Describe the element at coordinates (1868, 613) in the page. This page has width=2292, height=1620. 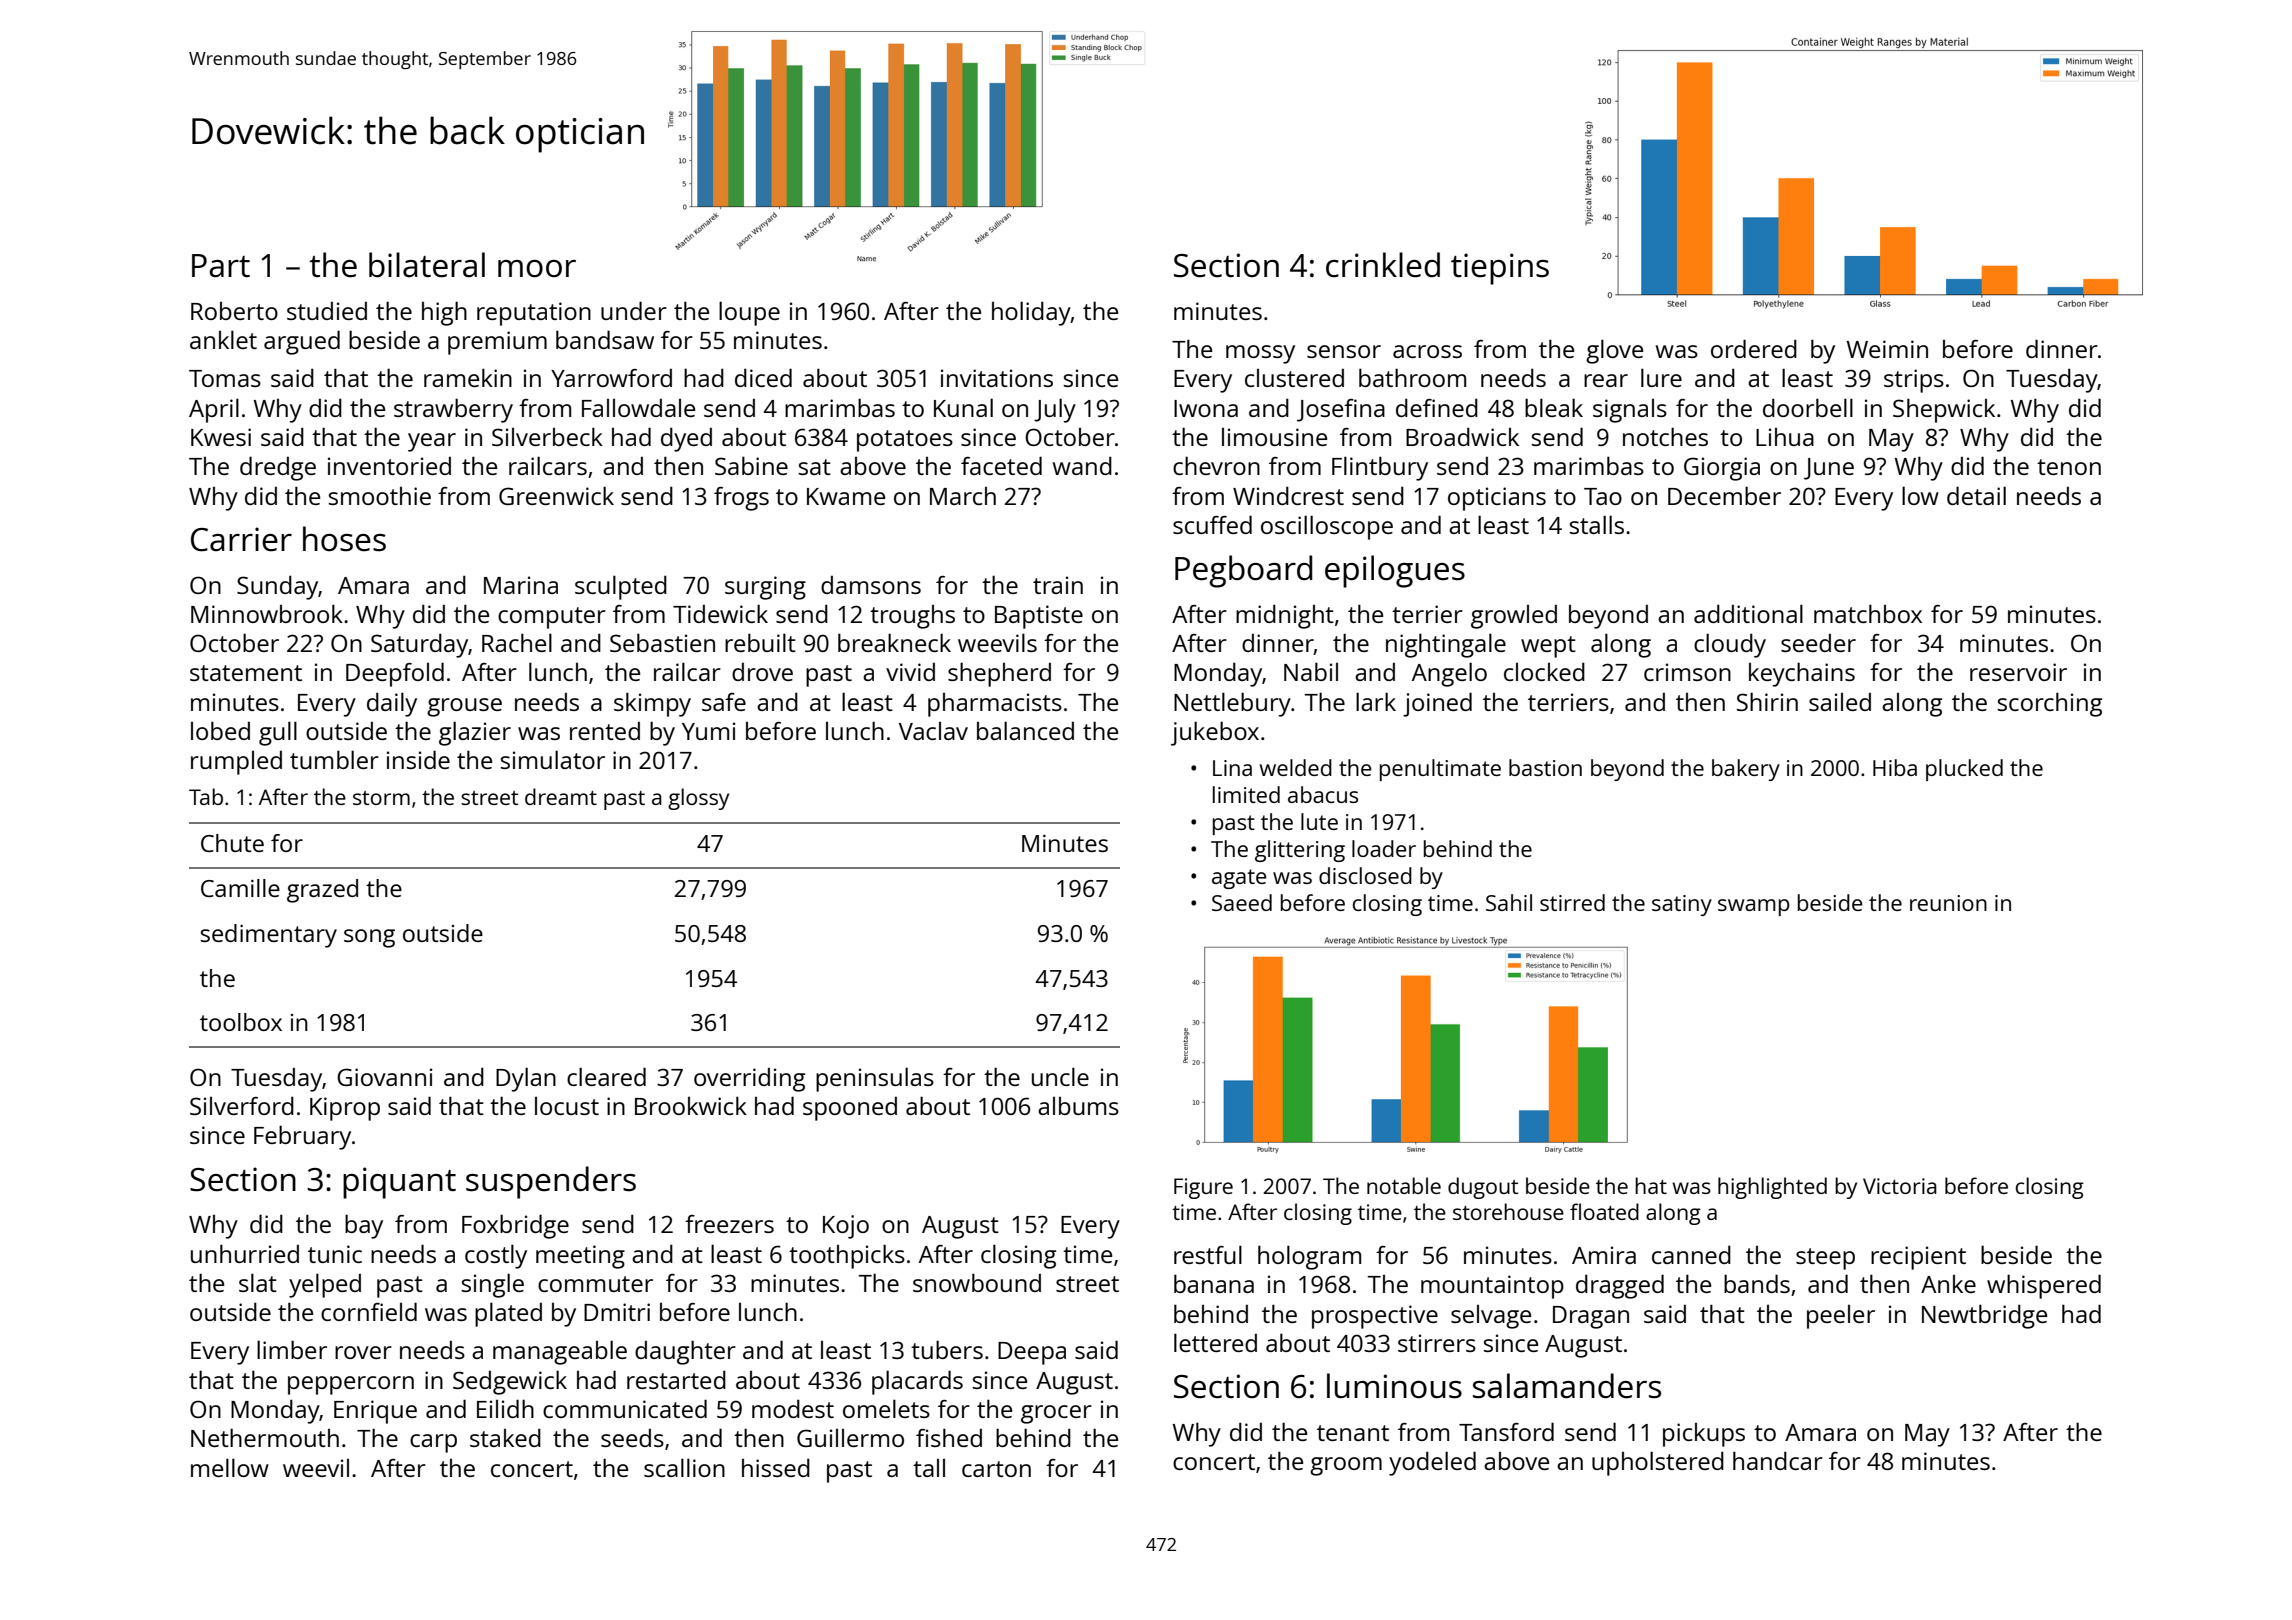
I see `matchbox` at that location.
